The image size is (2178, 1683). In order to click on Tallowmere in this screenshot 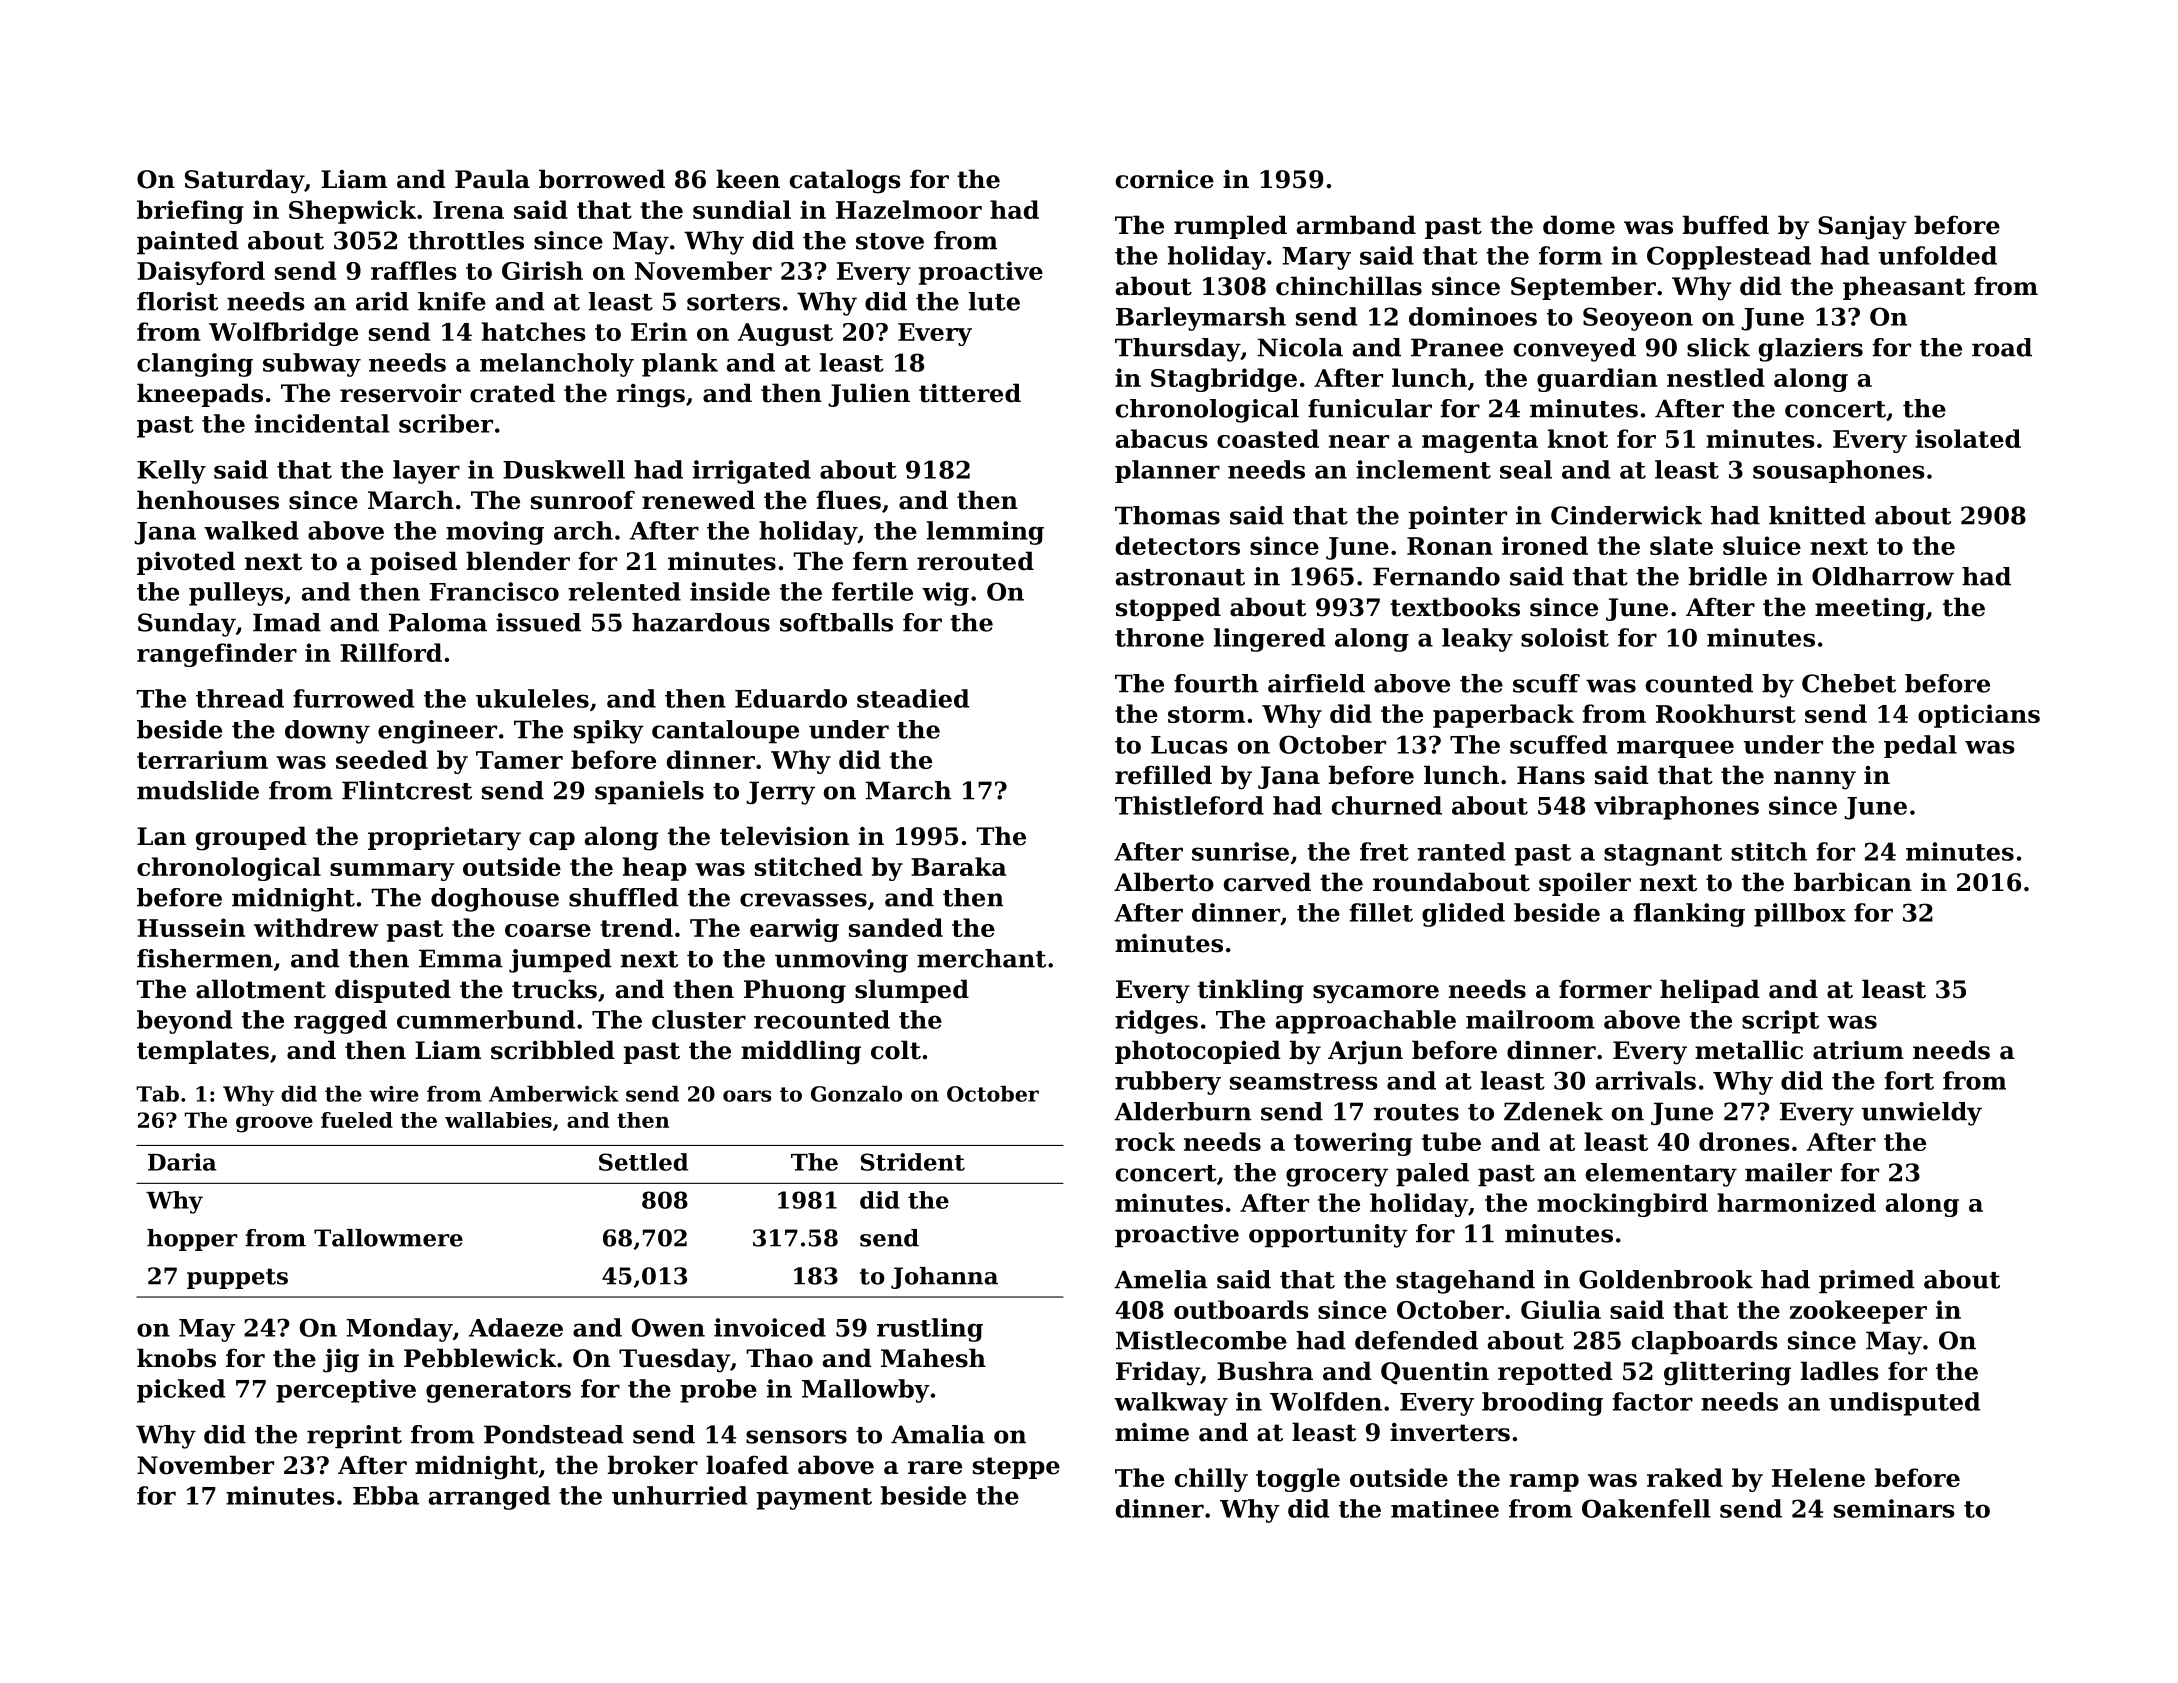, I will do `click(388, 1238)`.
